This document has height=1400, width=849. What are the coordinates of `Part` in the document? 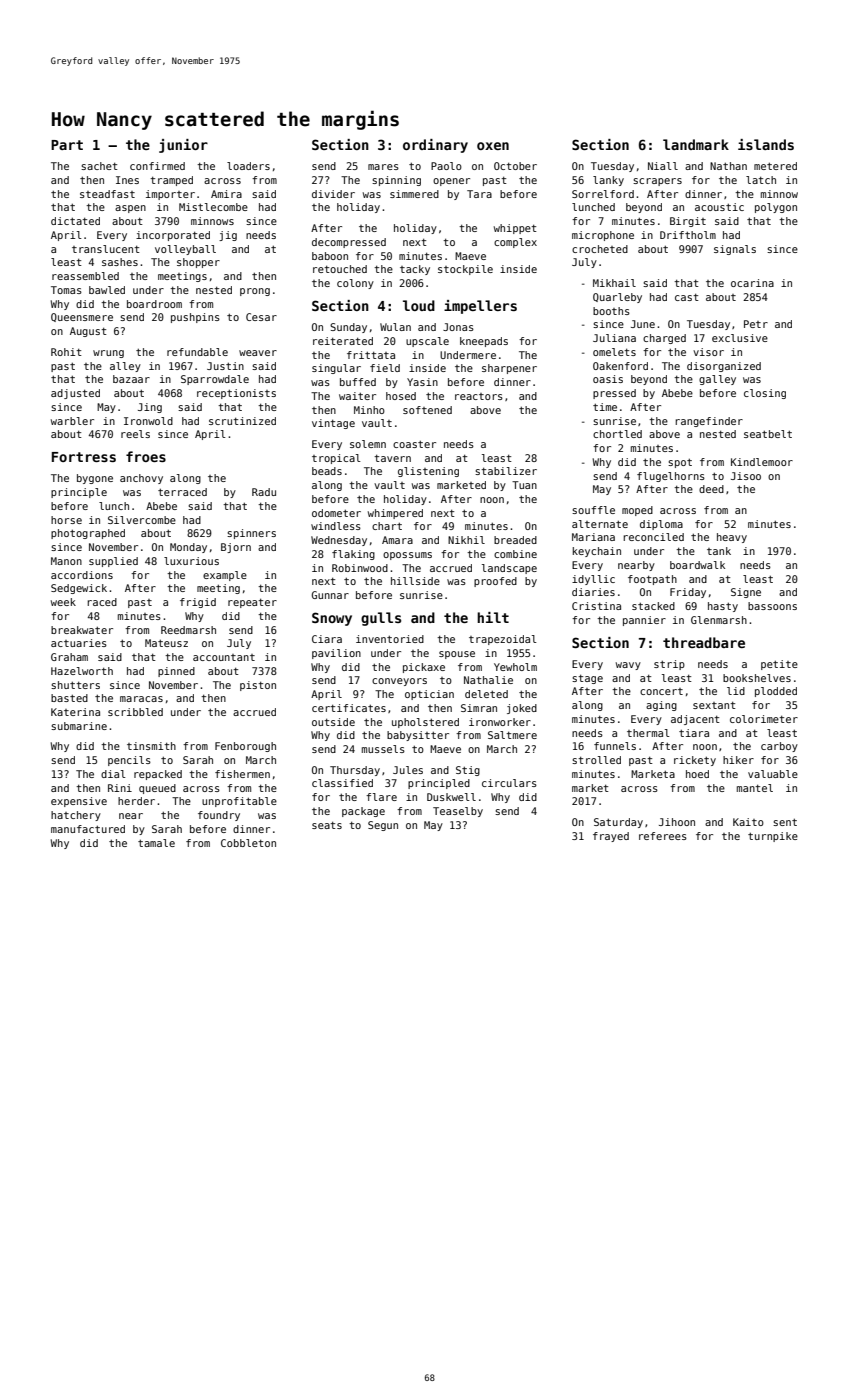 It's located at (67, 145).
